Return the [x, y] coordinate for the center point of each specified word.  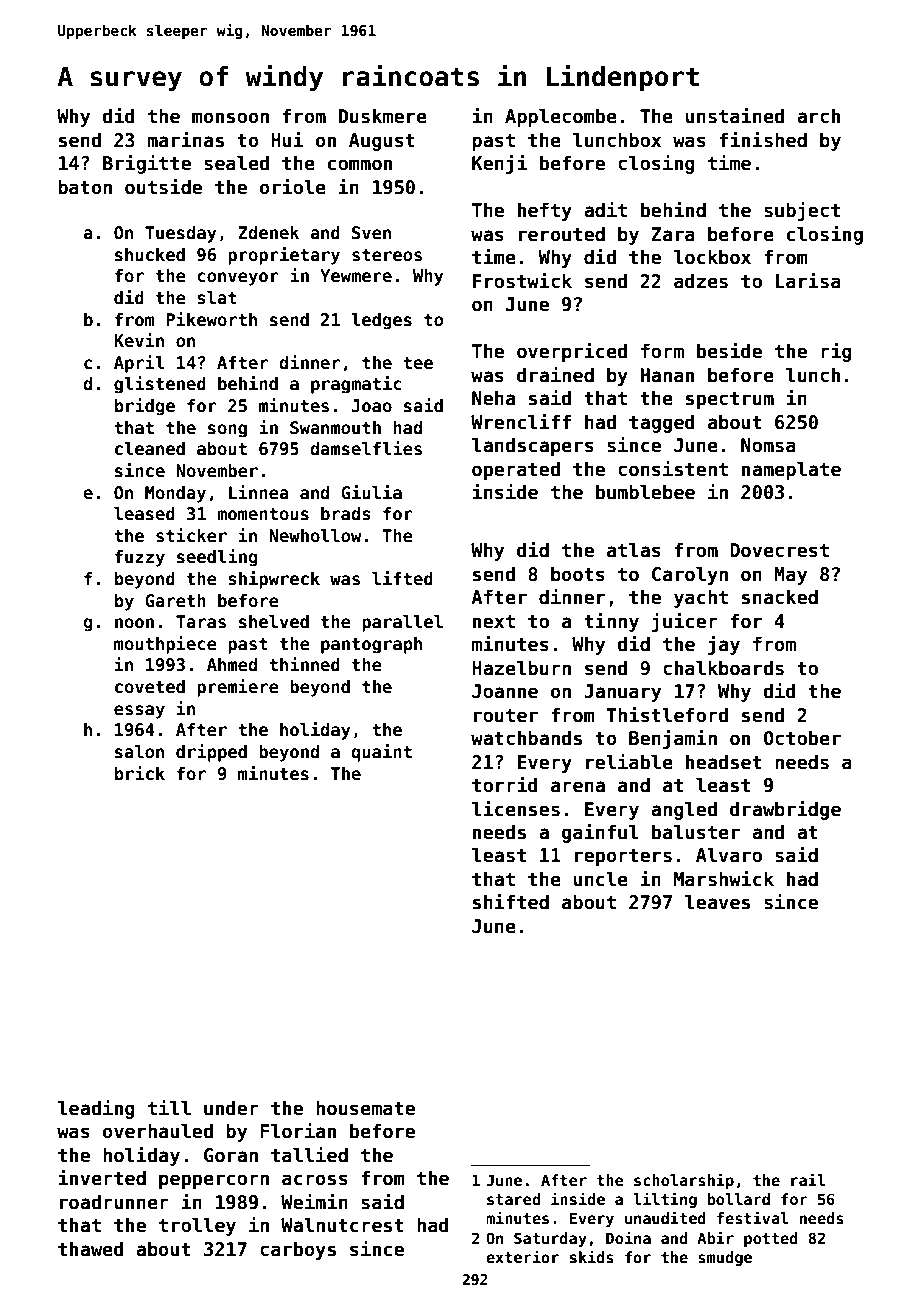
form [662, 351]
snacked [780, 597]
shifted [511, 902]
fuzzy [140, 558]
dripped [211, 753]
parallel [402, 623]
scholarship [684, 1181]
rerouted [562, 234]
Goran [231, 1155]
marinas [185, 140]
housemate [365, 1108]
